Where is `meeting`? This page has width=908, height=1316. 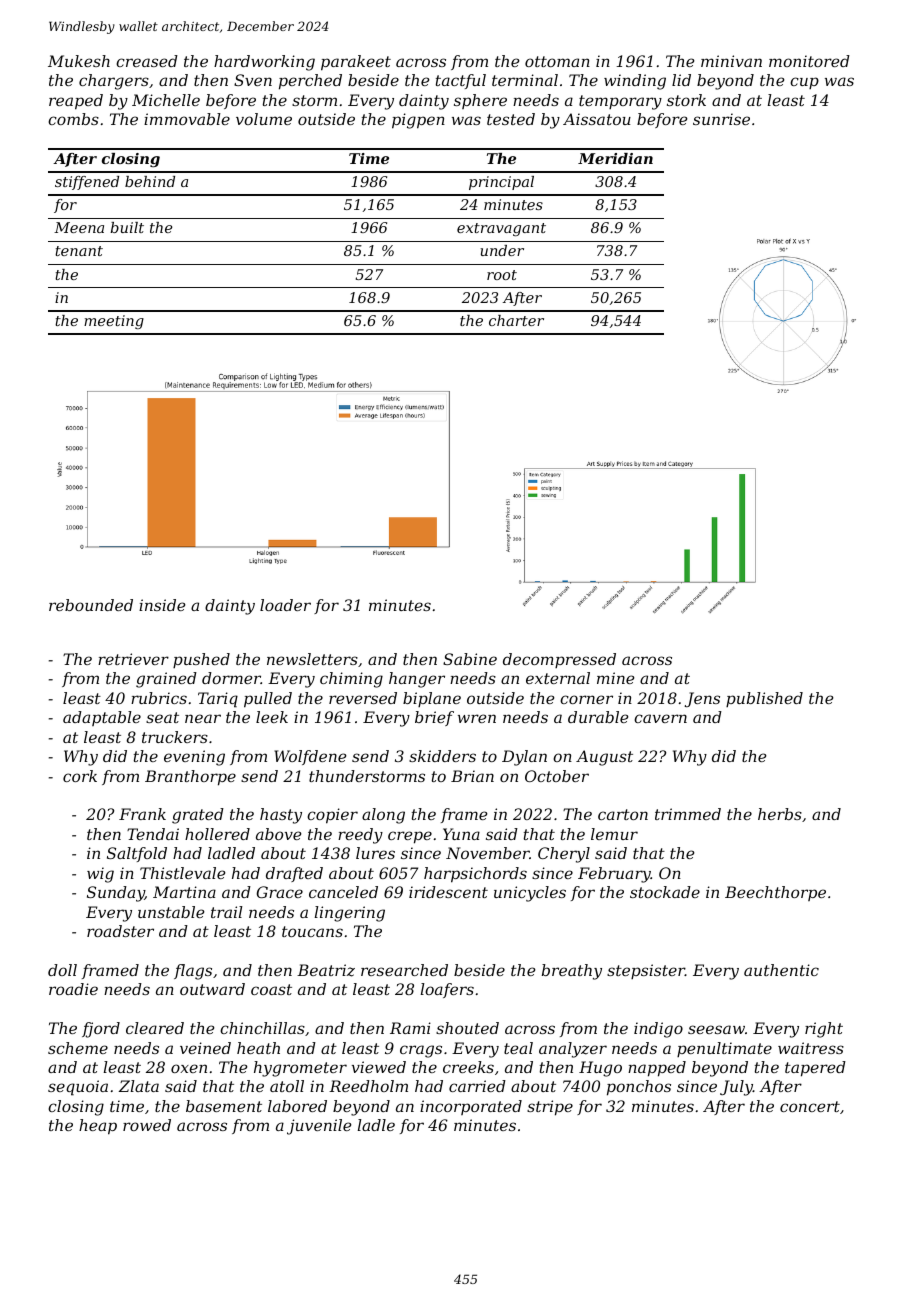 meeting is located at coordinates (114, 322).
